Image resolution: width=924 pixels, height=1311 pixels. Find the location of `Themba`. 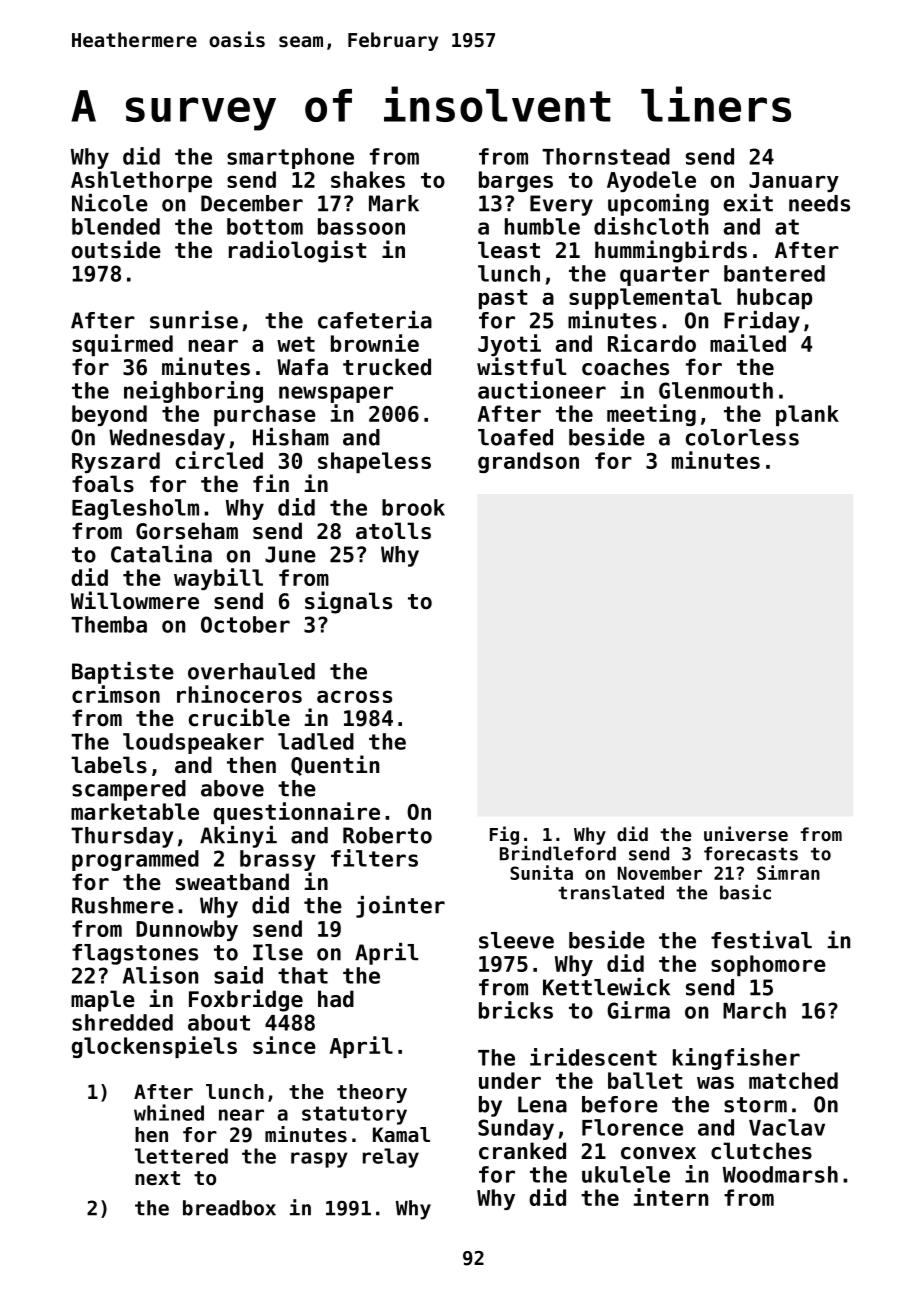

Themba is located at coordinates (109, 624).
